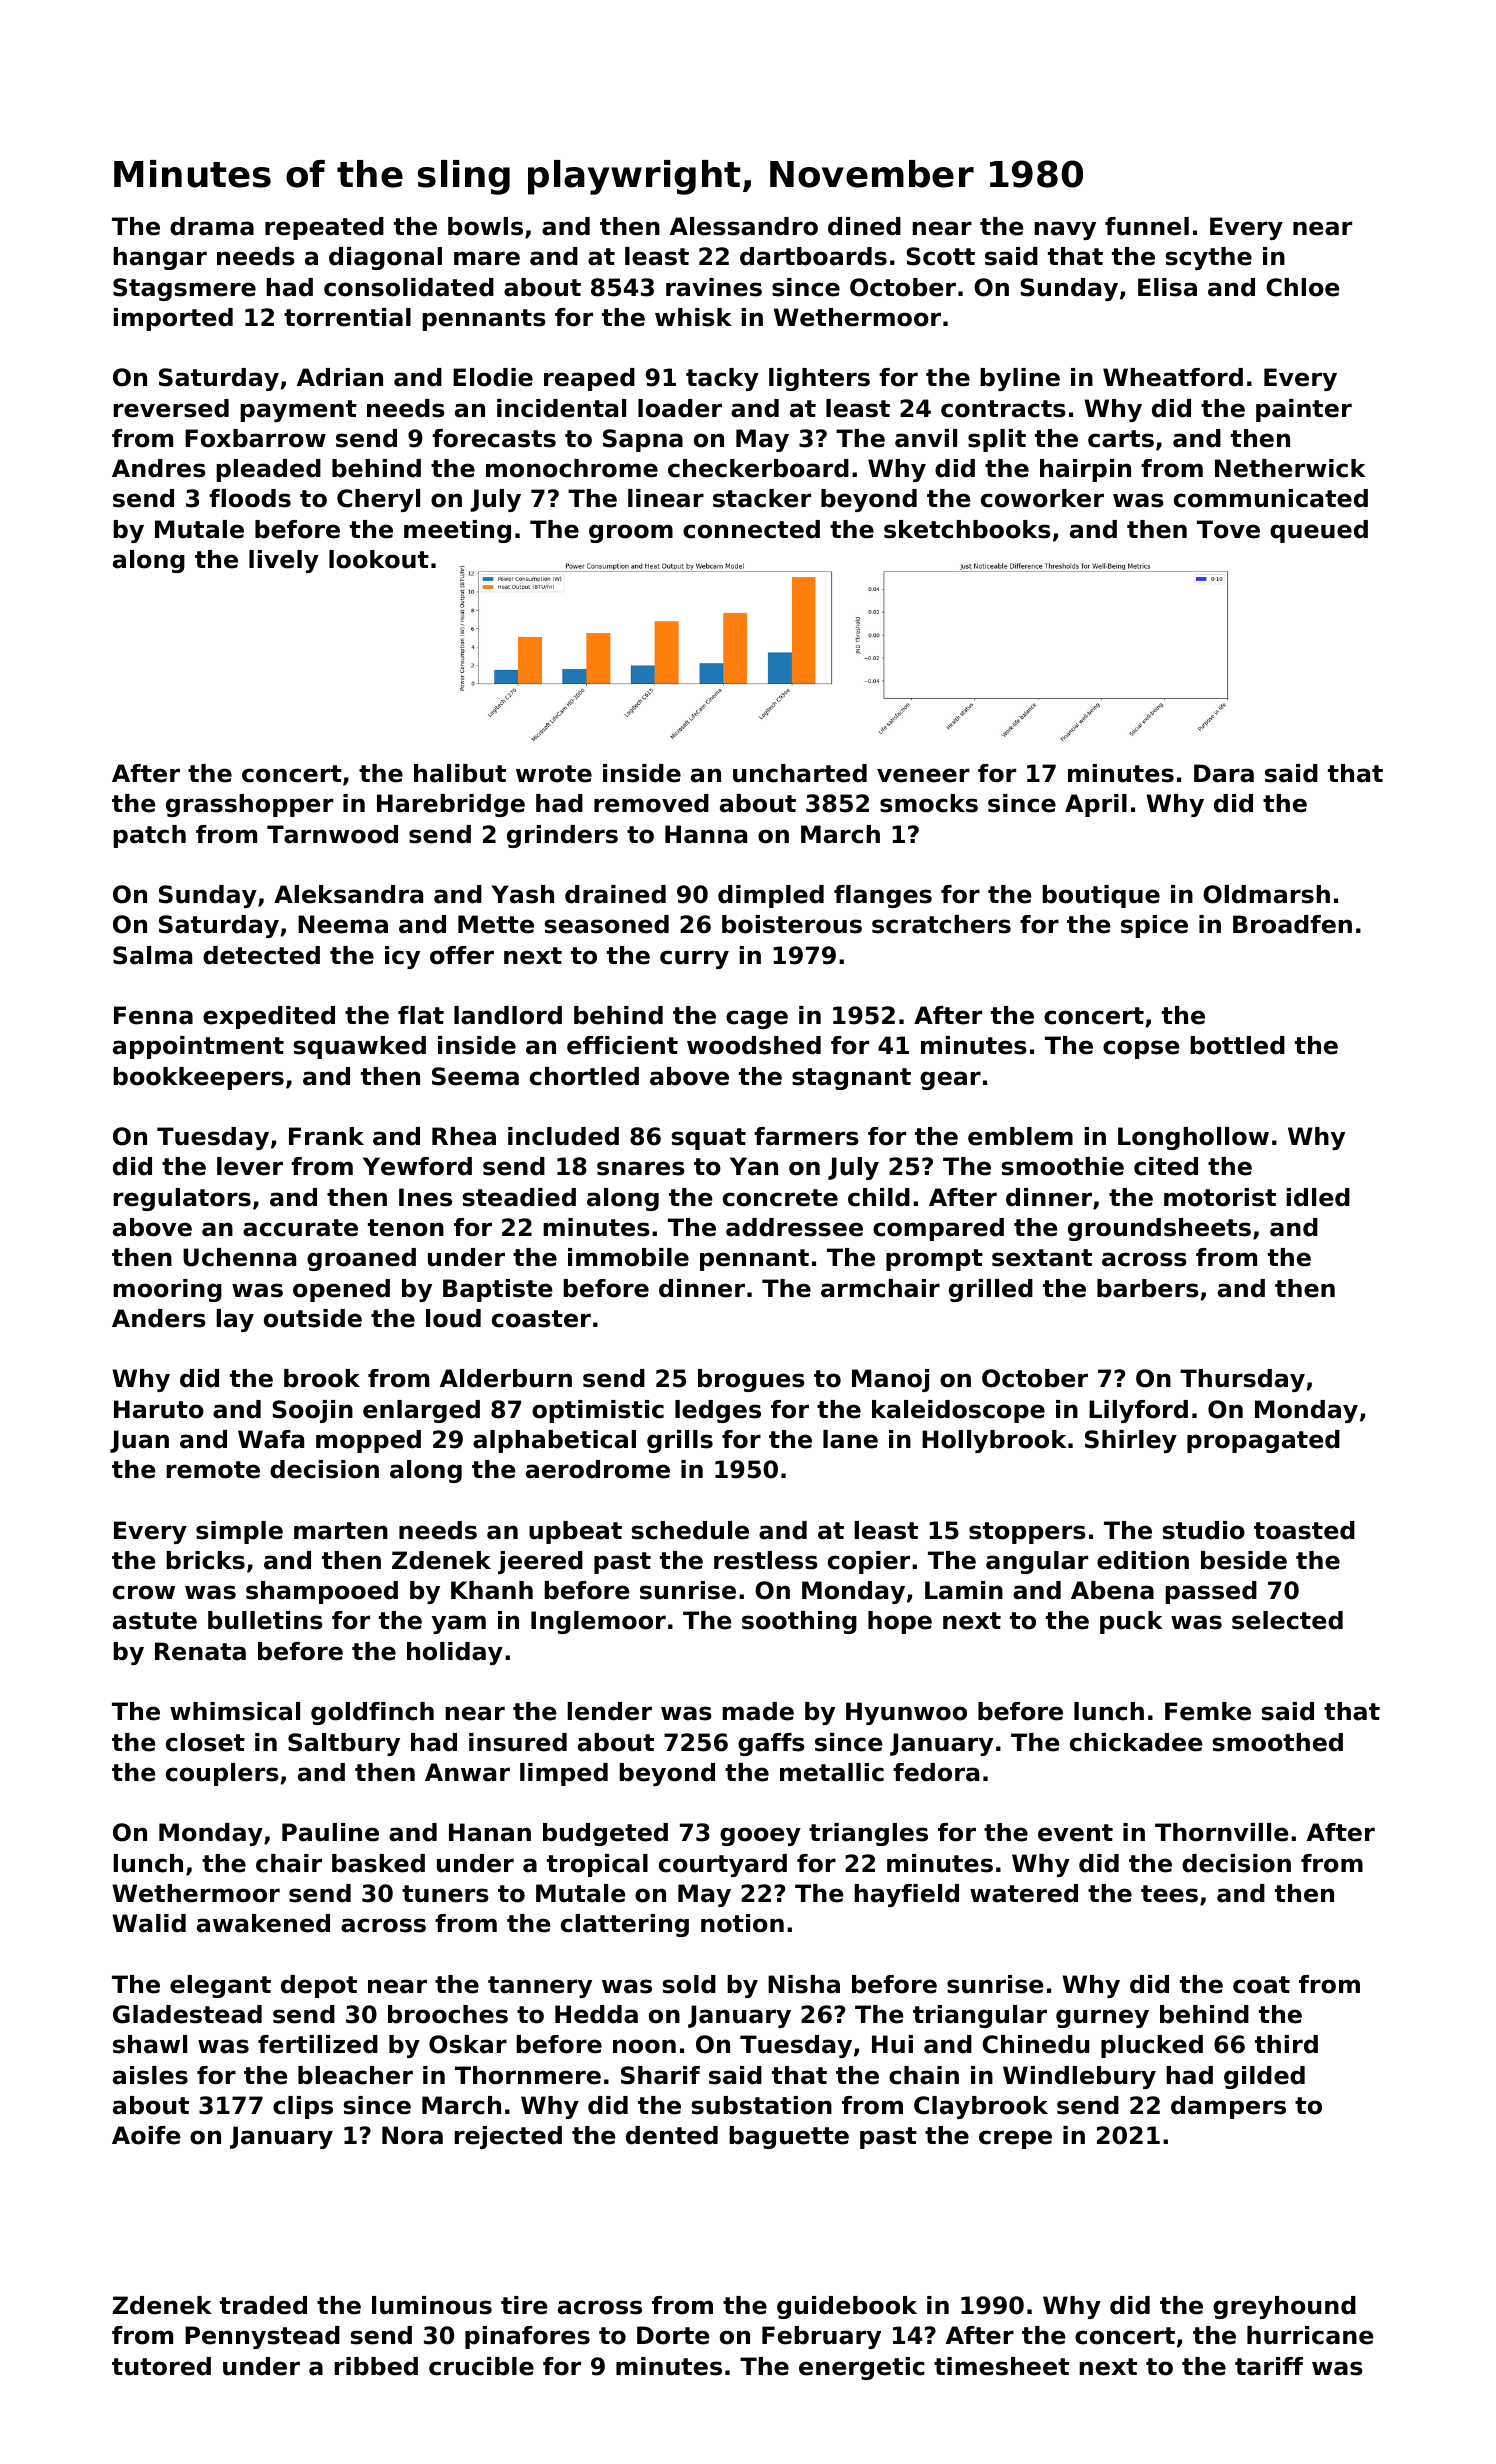  Describe the element at coordinates (161, 2366) in the screenshot. I see `tutored` at that location.
